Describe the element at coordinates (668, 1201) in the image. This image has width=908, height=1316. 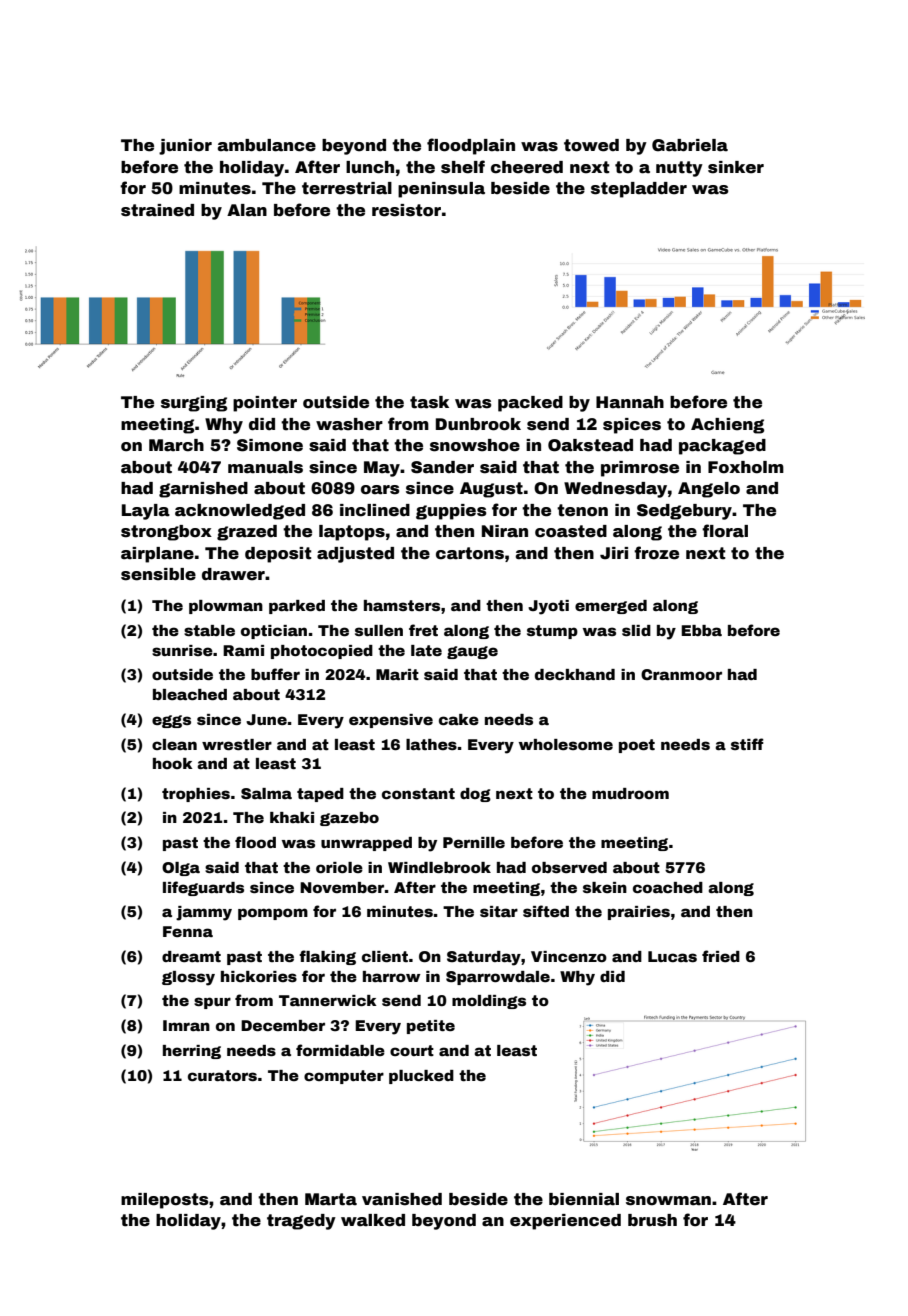
I see `snowman` at that location.
